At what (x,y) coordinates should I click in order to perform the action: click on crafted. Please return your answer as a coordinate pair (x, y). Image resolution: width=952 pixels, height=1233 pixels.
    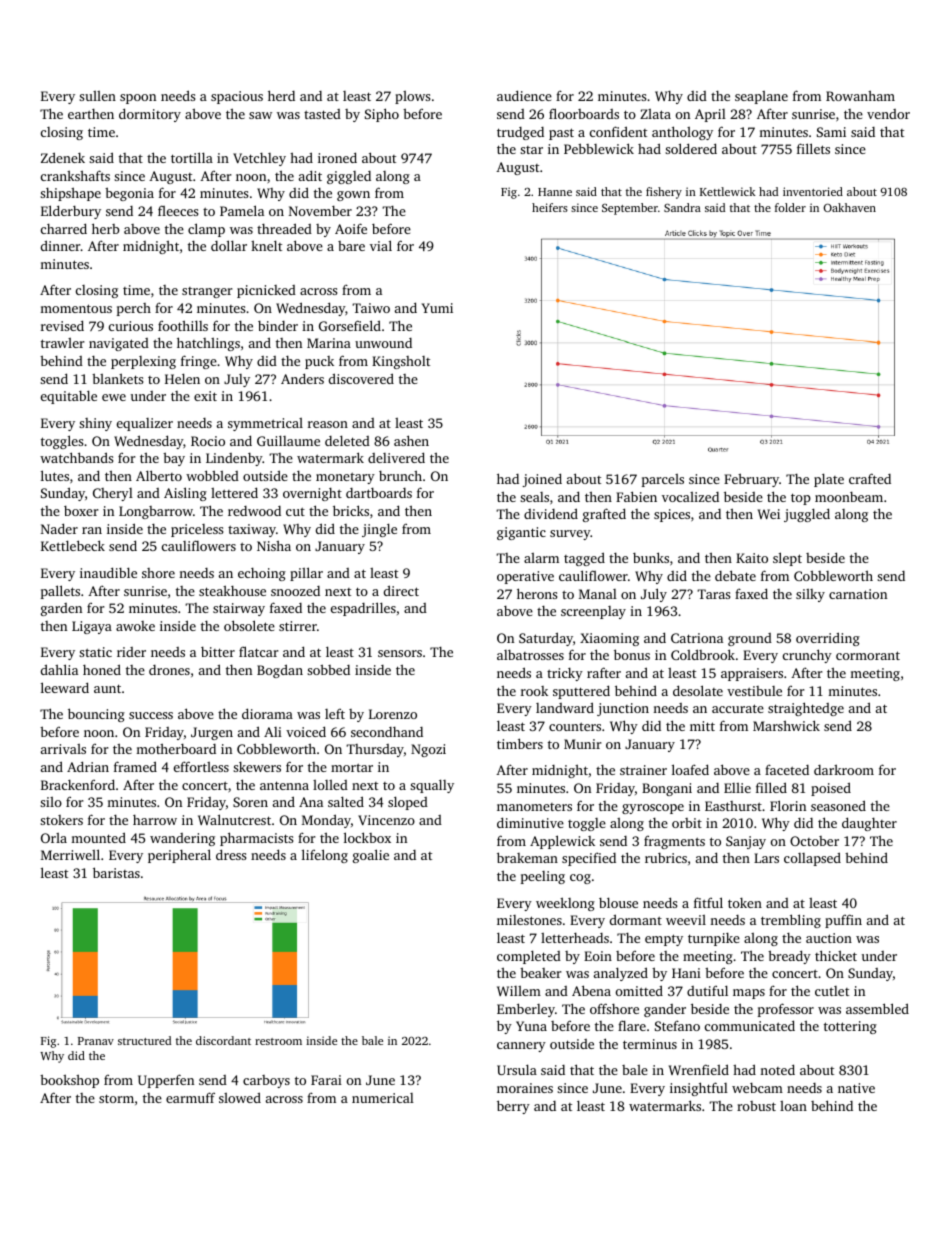
    Looking at the image, I should click on (870, 478).
